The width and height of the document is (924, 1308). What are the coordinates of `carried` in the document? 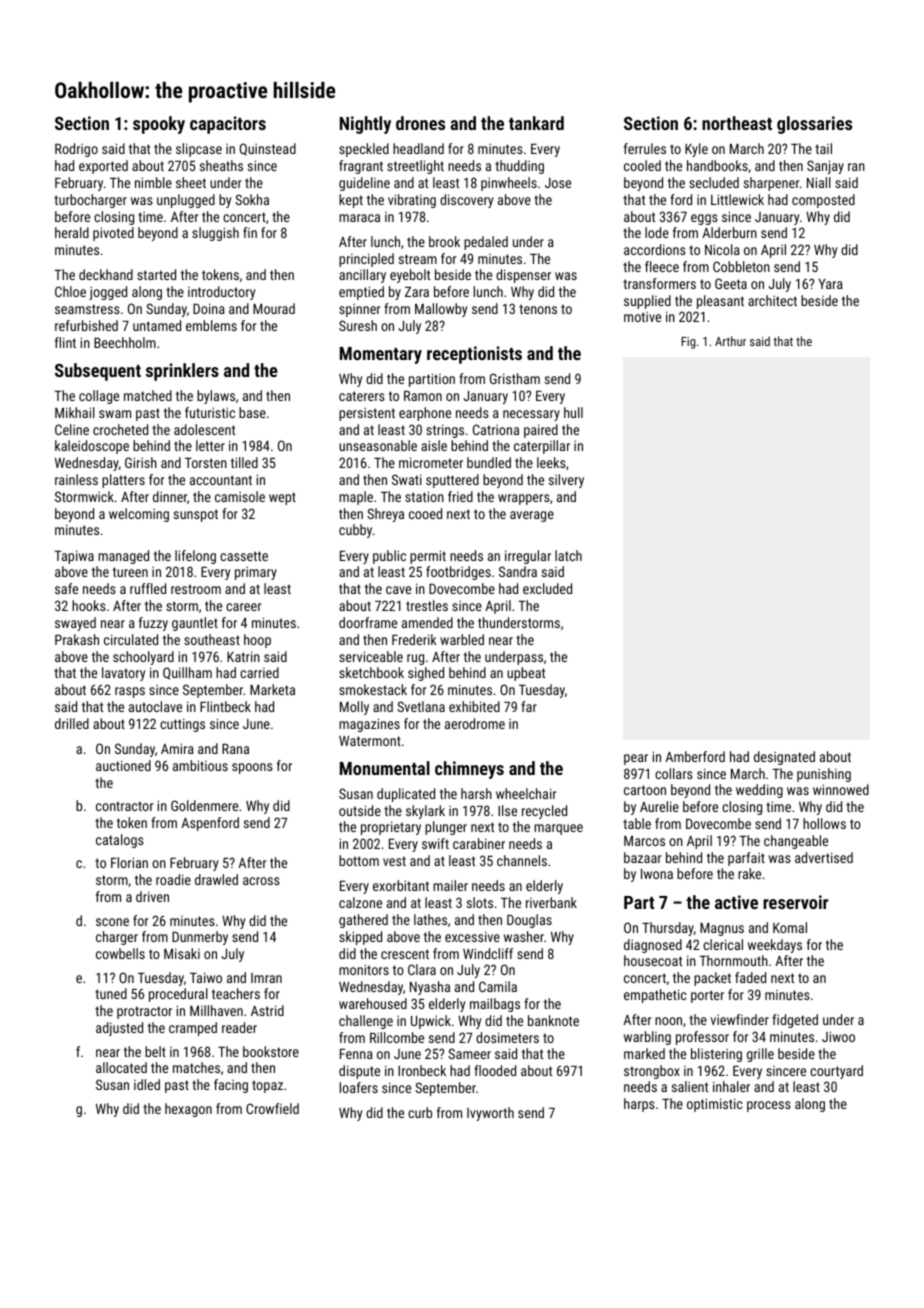 It's located at (259, 672).
